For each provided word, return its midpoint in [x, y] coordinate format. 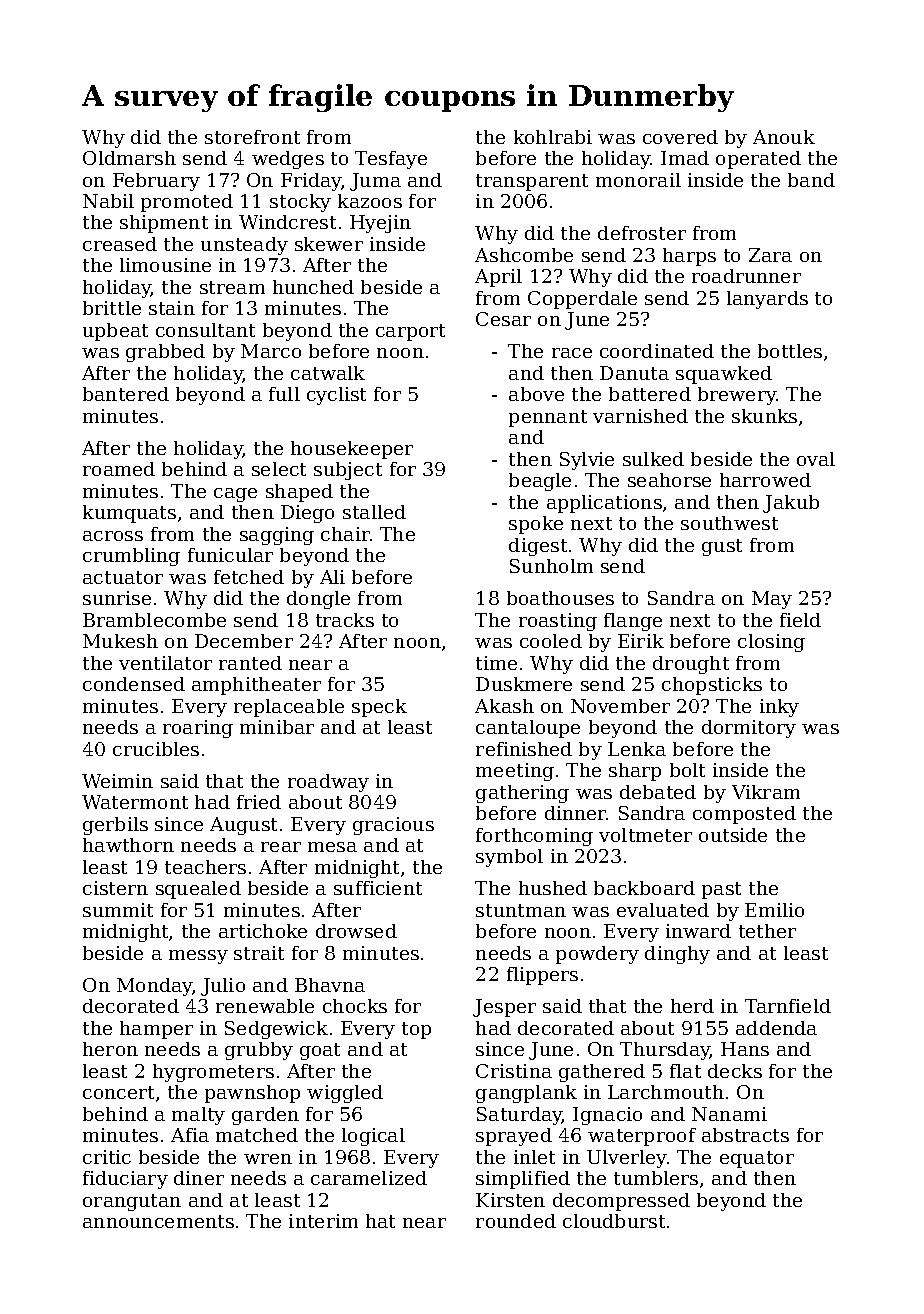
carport [410, 332]
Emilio [774, 910]
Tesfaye [391, 160]
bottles [790, 351]
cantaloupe [528, 729]
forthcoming [534, 837]
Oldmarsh [129, 158]
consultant [205, 330]
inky [779, 708]
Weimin [117, 781]
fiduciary [125, 1180]
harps [689, 257]
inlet [534, 1157]
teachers [205, 867]
